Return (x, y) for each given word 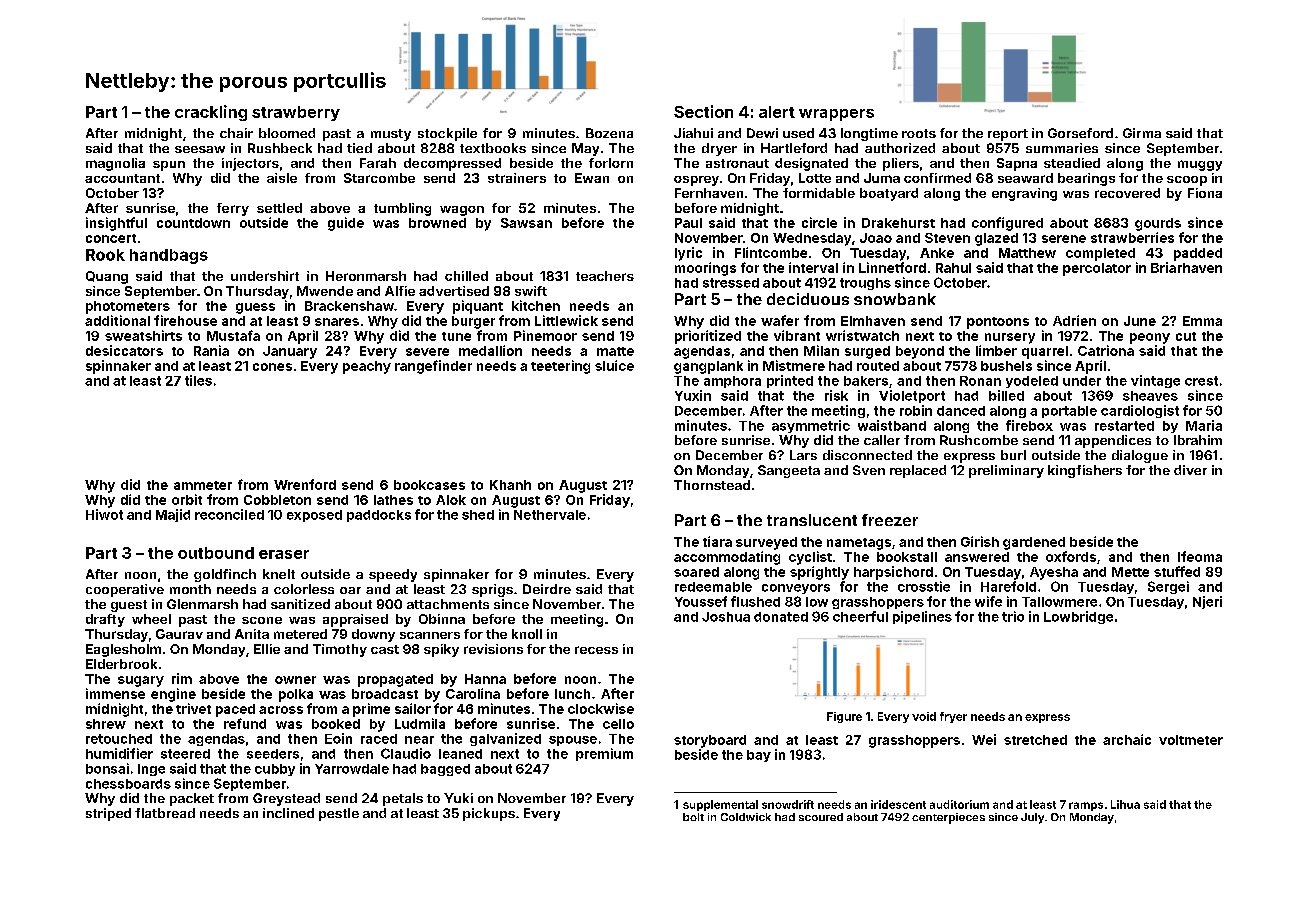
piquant (478, 307)
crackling (211, 113)
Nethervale (550, 515)
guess (255, 308)
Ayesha (1054, 573)
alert (777, 112)
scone (262, 620)
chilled (466, 276)
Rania (211, 350)
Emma (1202, 321)
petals (403, 799)
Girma (1142, 133)
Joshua (726, 617)
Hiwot (104, 514)
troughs (865, 284)
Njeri (1207, 602)
